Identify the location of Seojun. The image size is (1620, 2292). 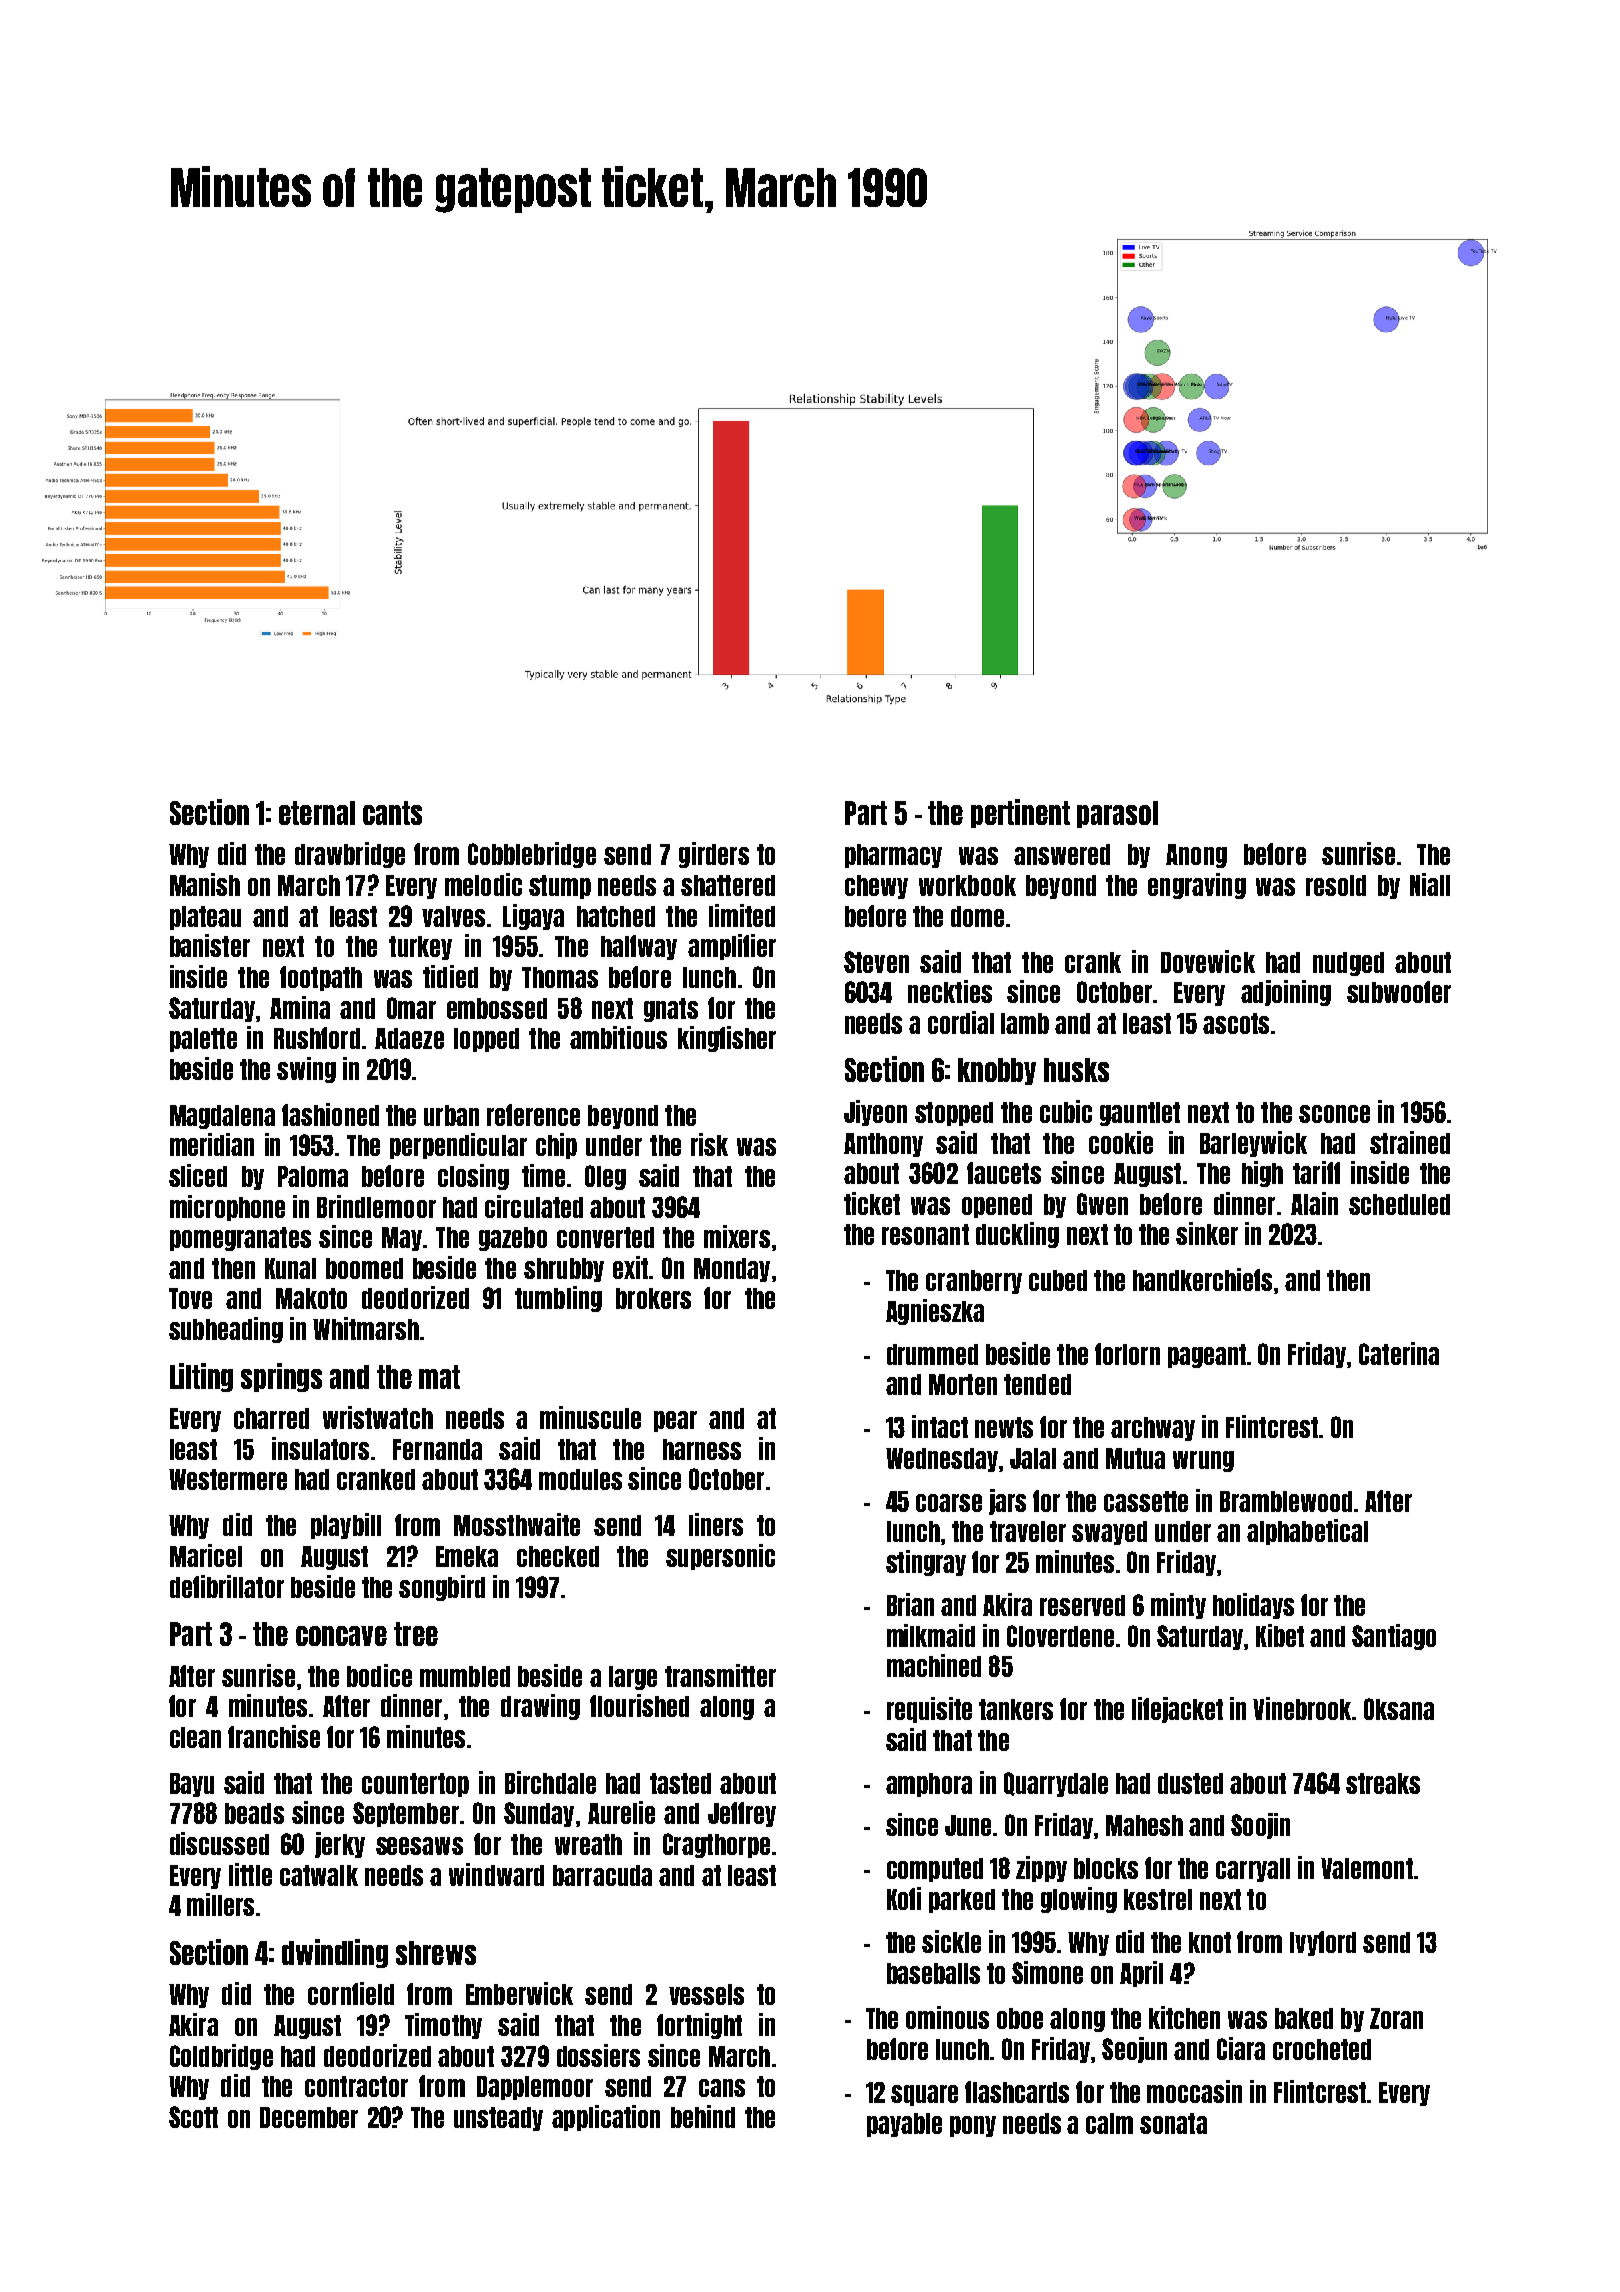
(1134, 2050).
